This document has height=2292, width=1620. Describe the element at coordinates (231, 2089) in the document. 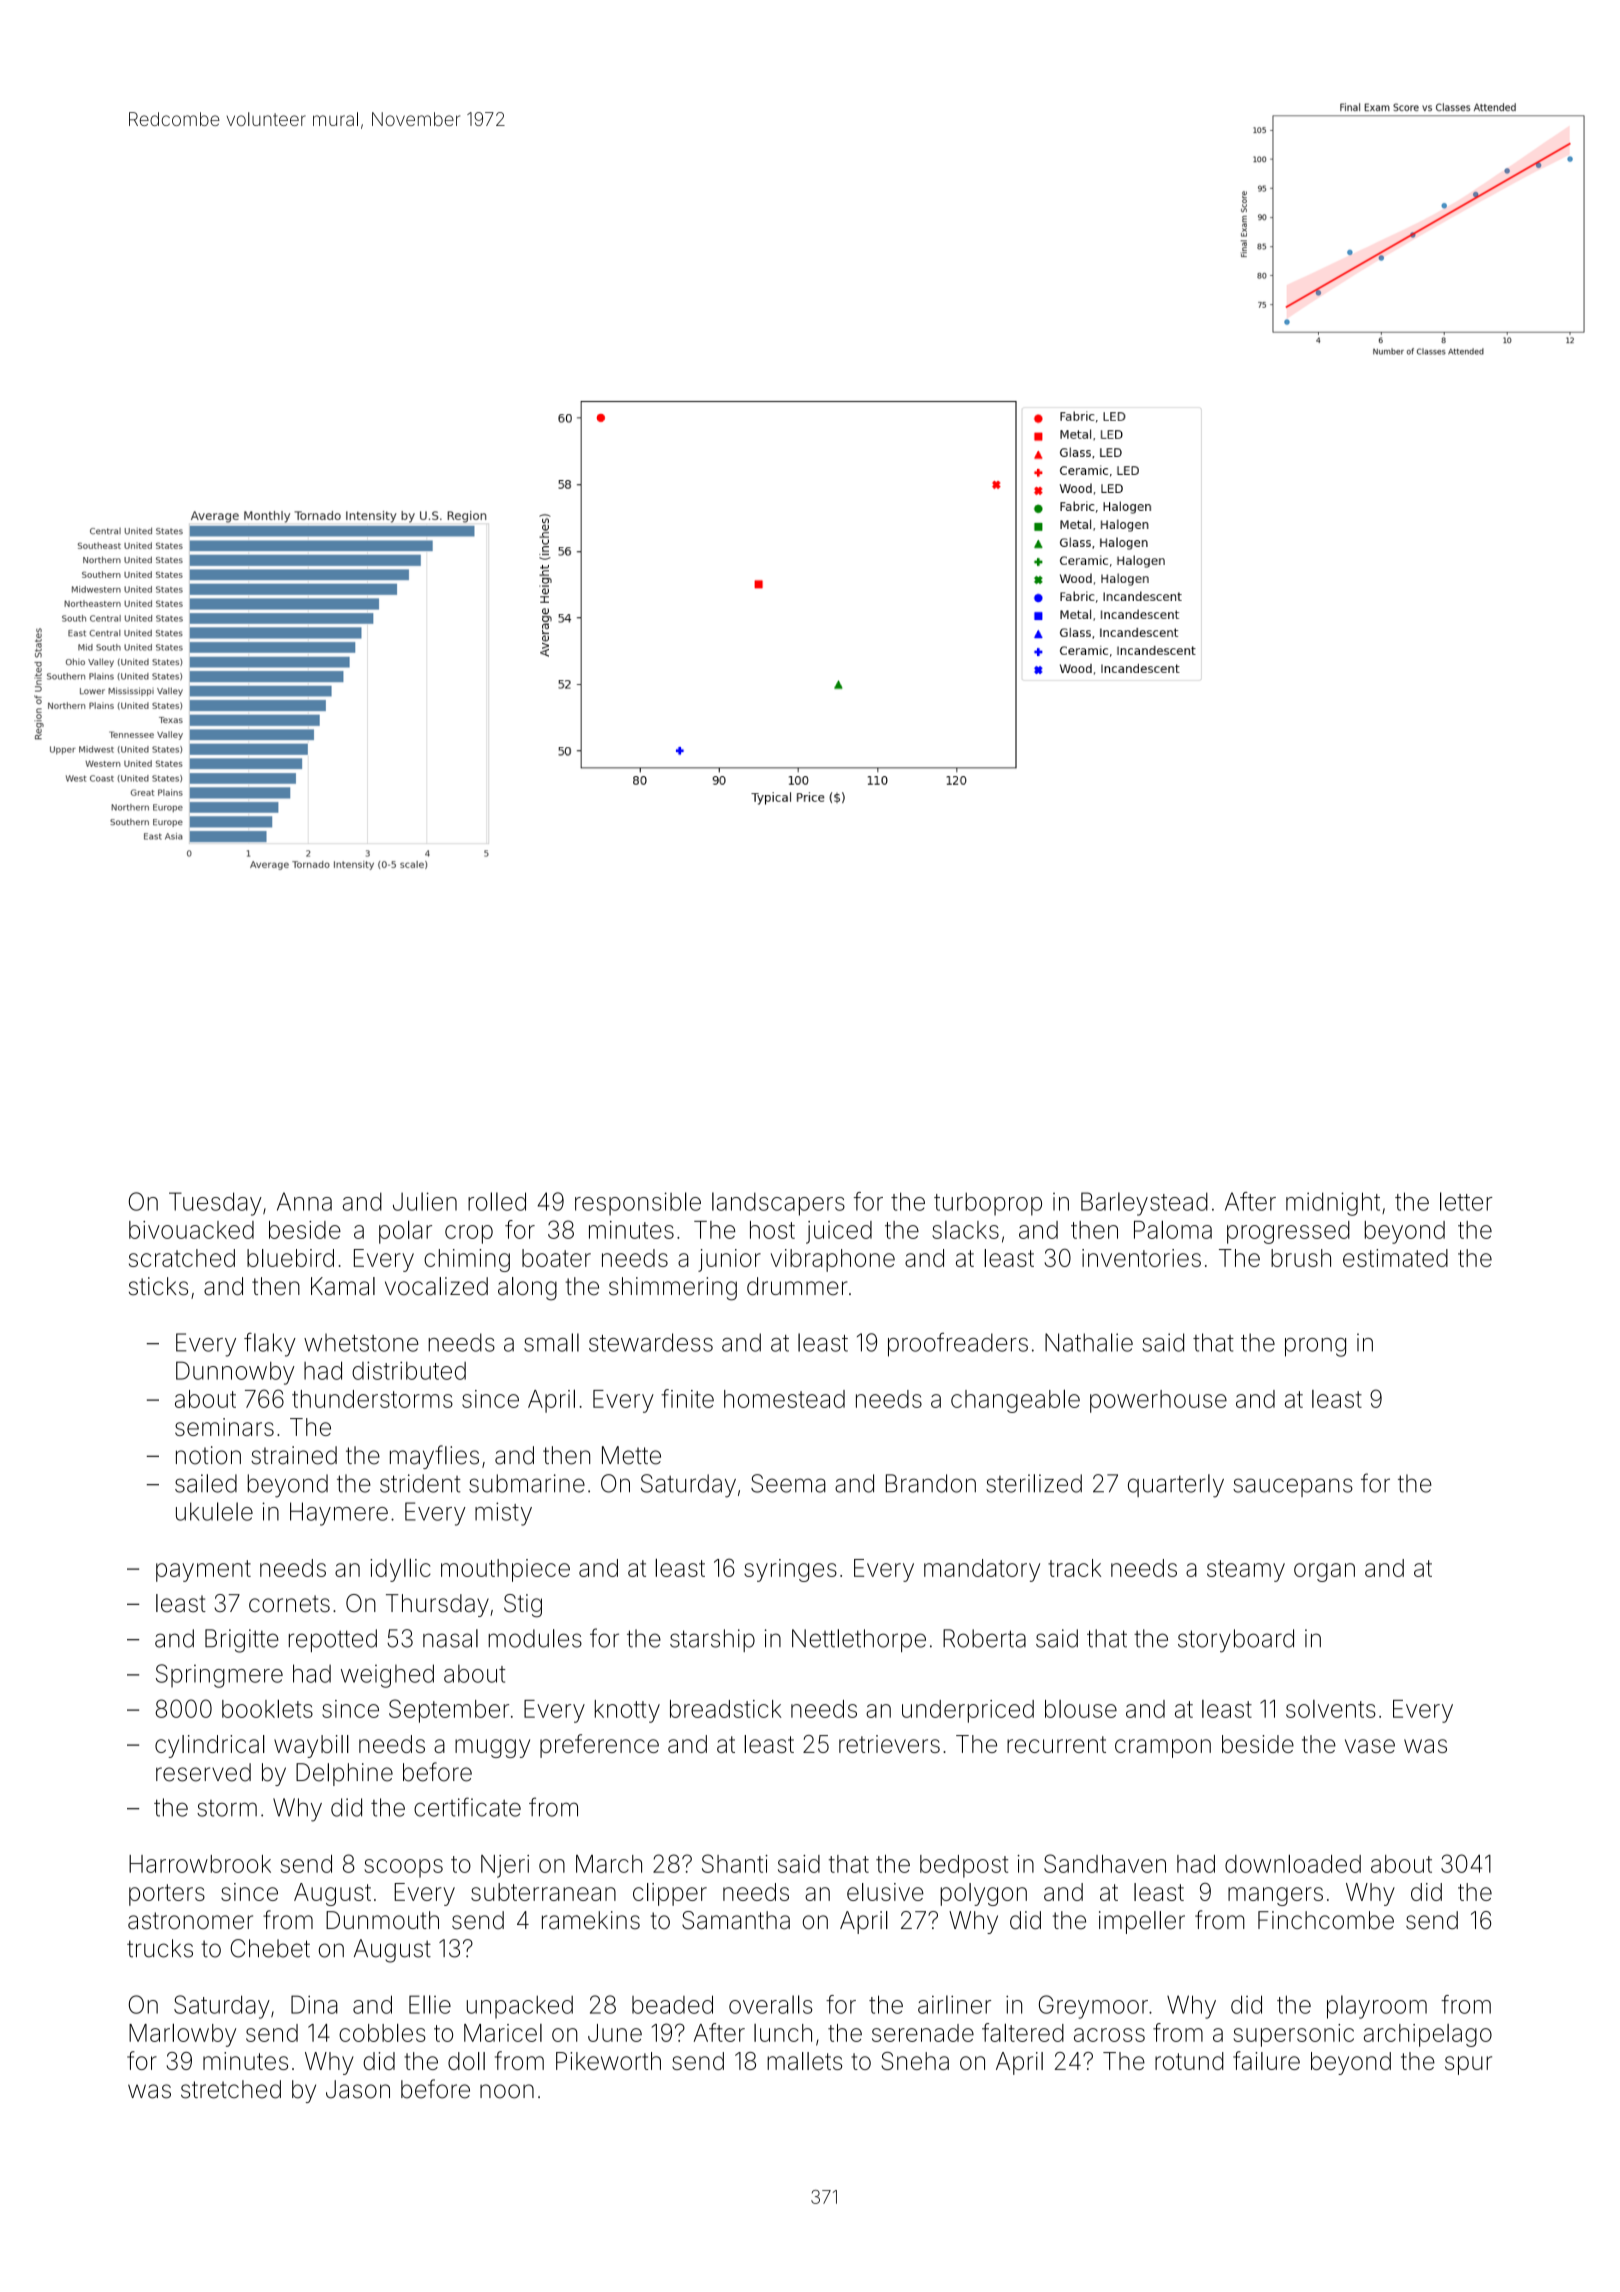

I see `stretched` at that location.
